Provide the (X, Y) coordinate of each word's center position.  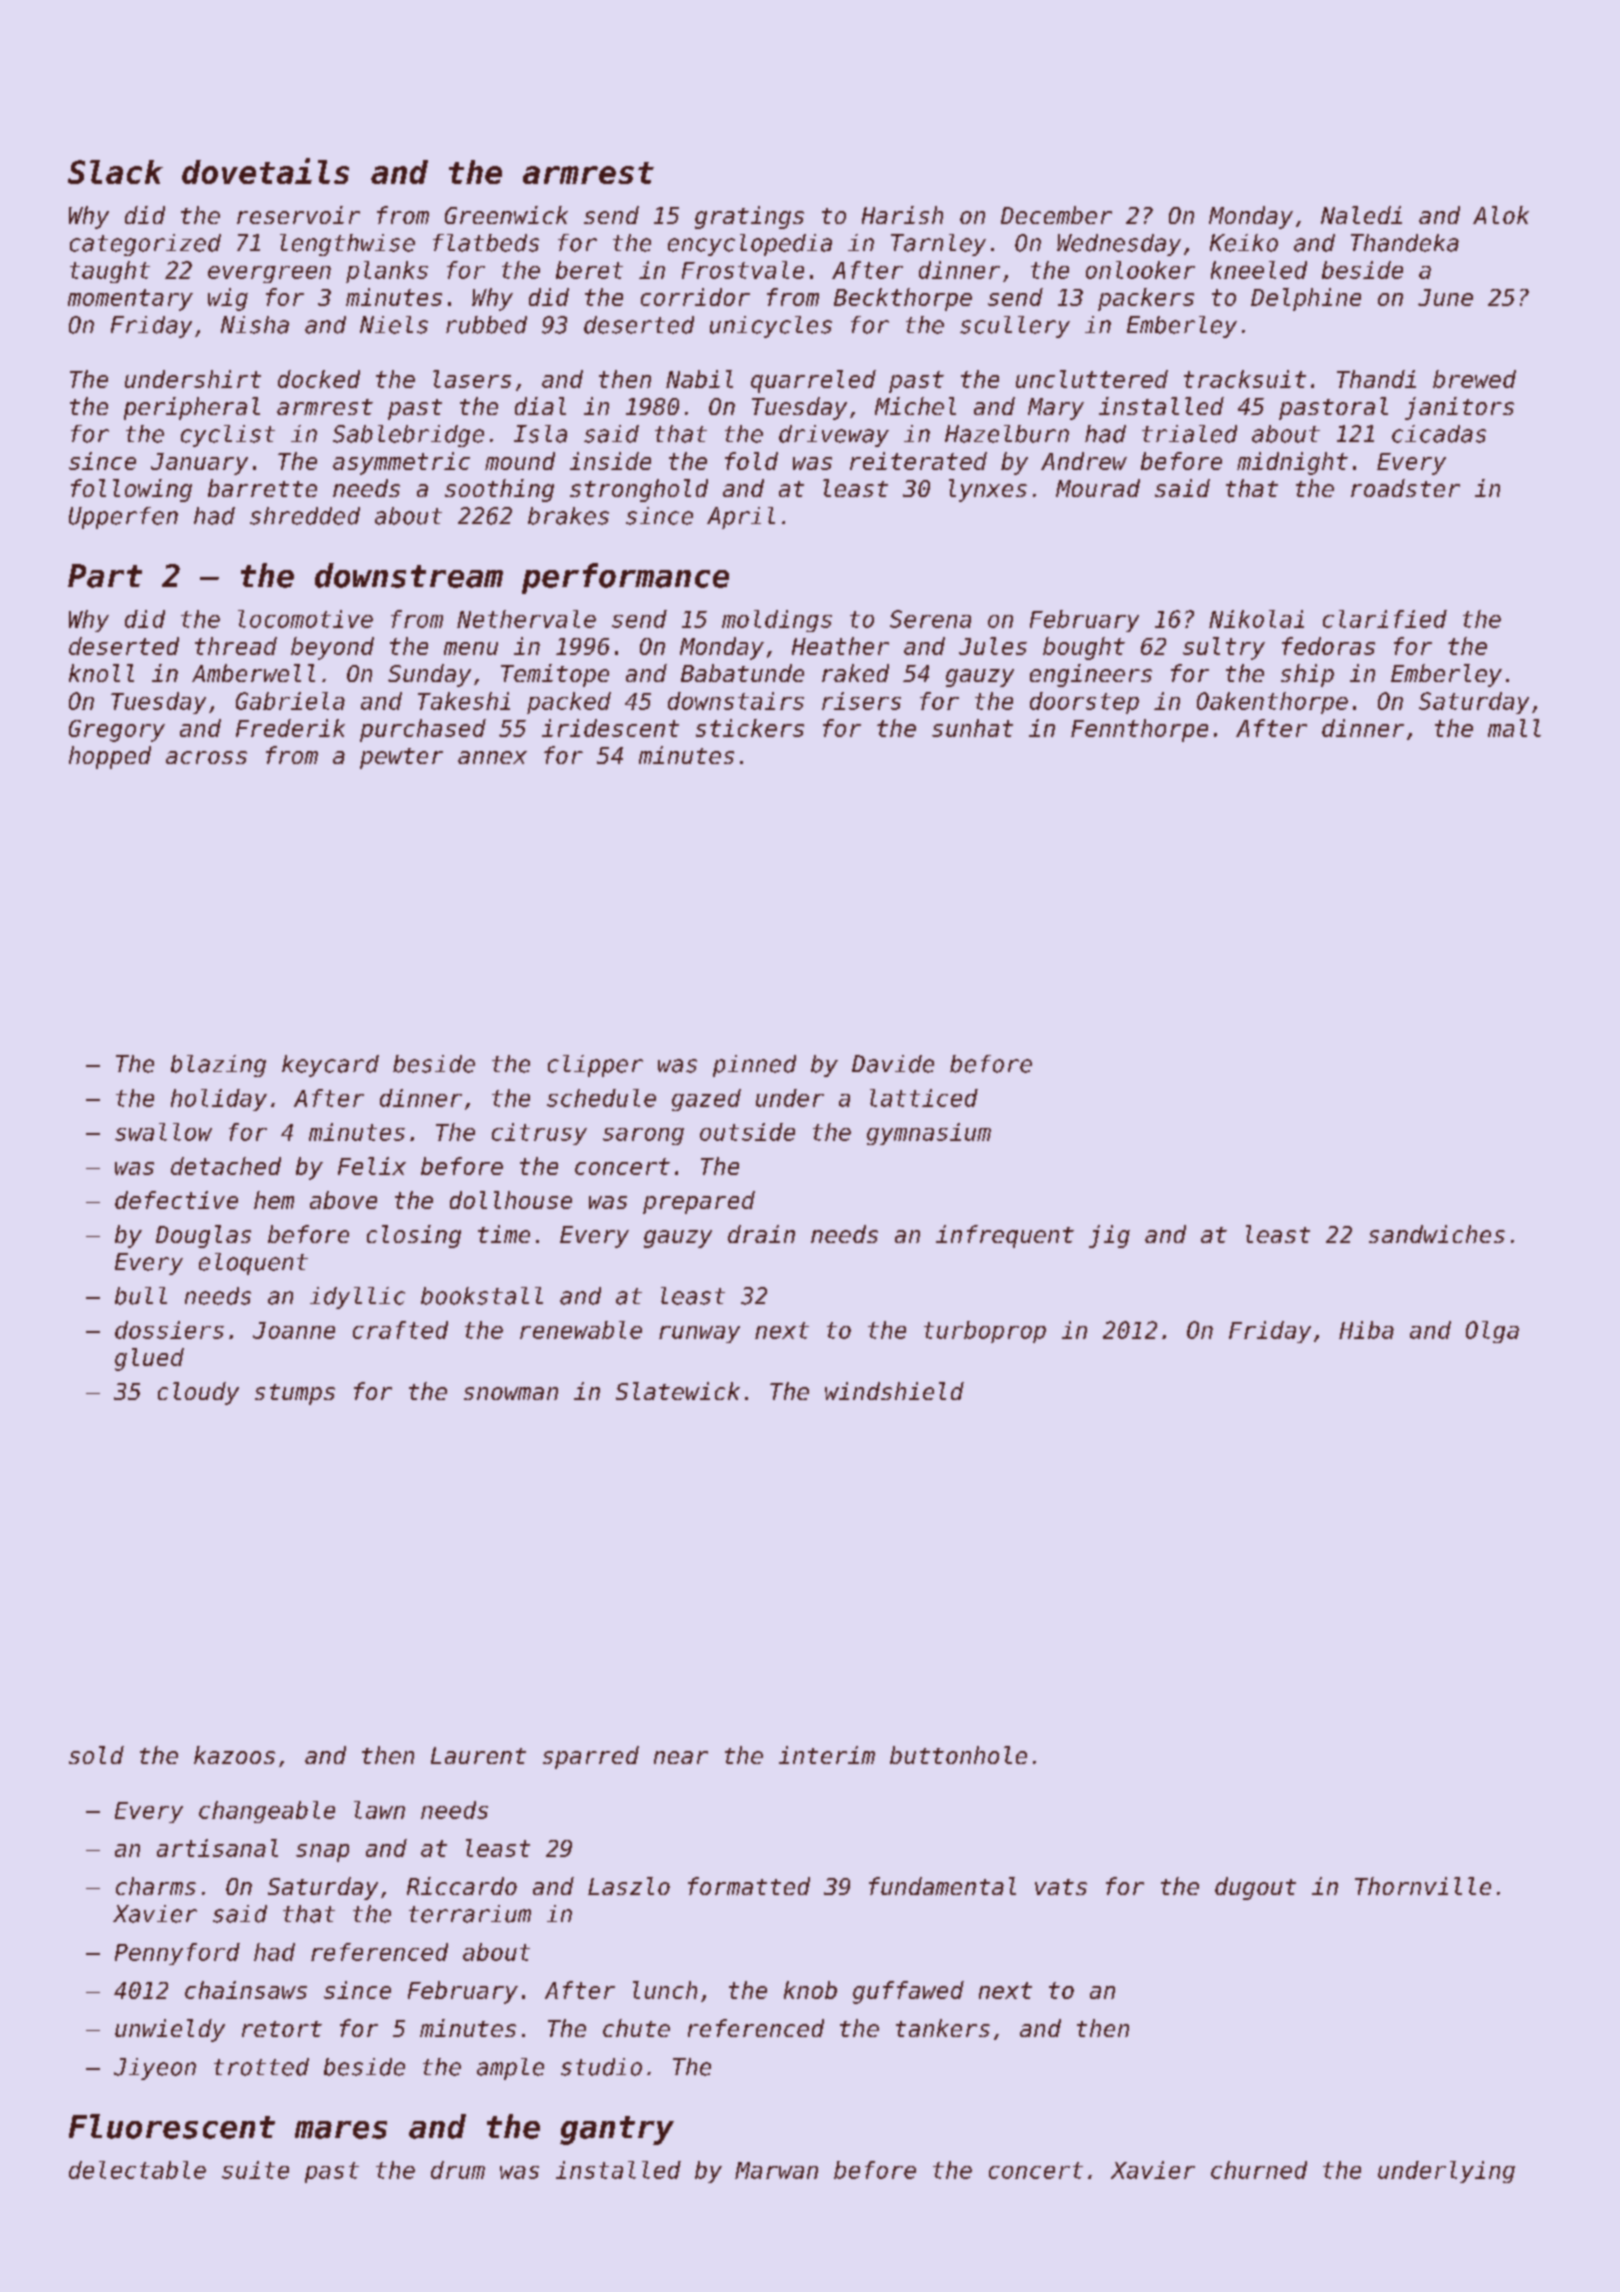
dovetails (265, 171)
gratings (749, 217)
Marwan (776, 2170)
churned (1259, 2170)
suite (255, 2170)
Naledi (1361, 215)
